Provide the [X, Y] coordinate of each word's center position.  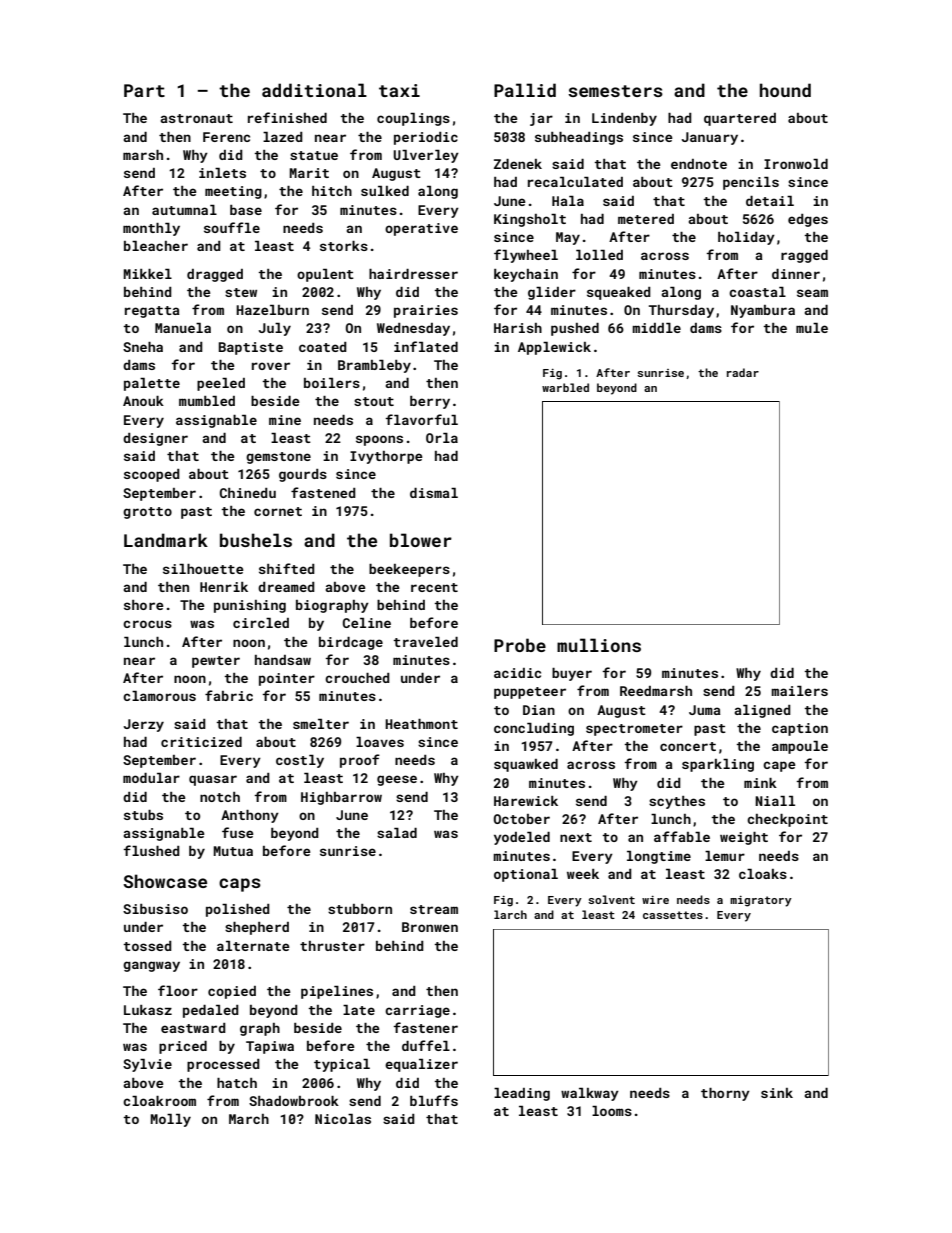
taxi [399, 90]
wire [655, 900]
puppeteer [530, 693]
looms [612, 1111]
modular [151, 778]
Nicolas [343, 1119]
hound [785, 90]
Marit [309, 173]
